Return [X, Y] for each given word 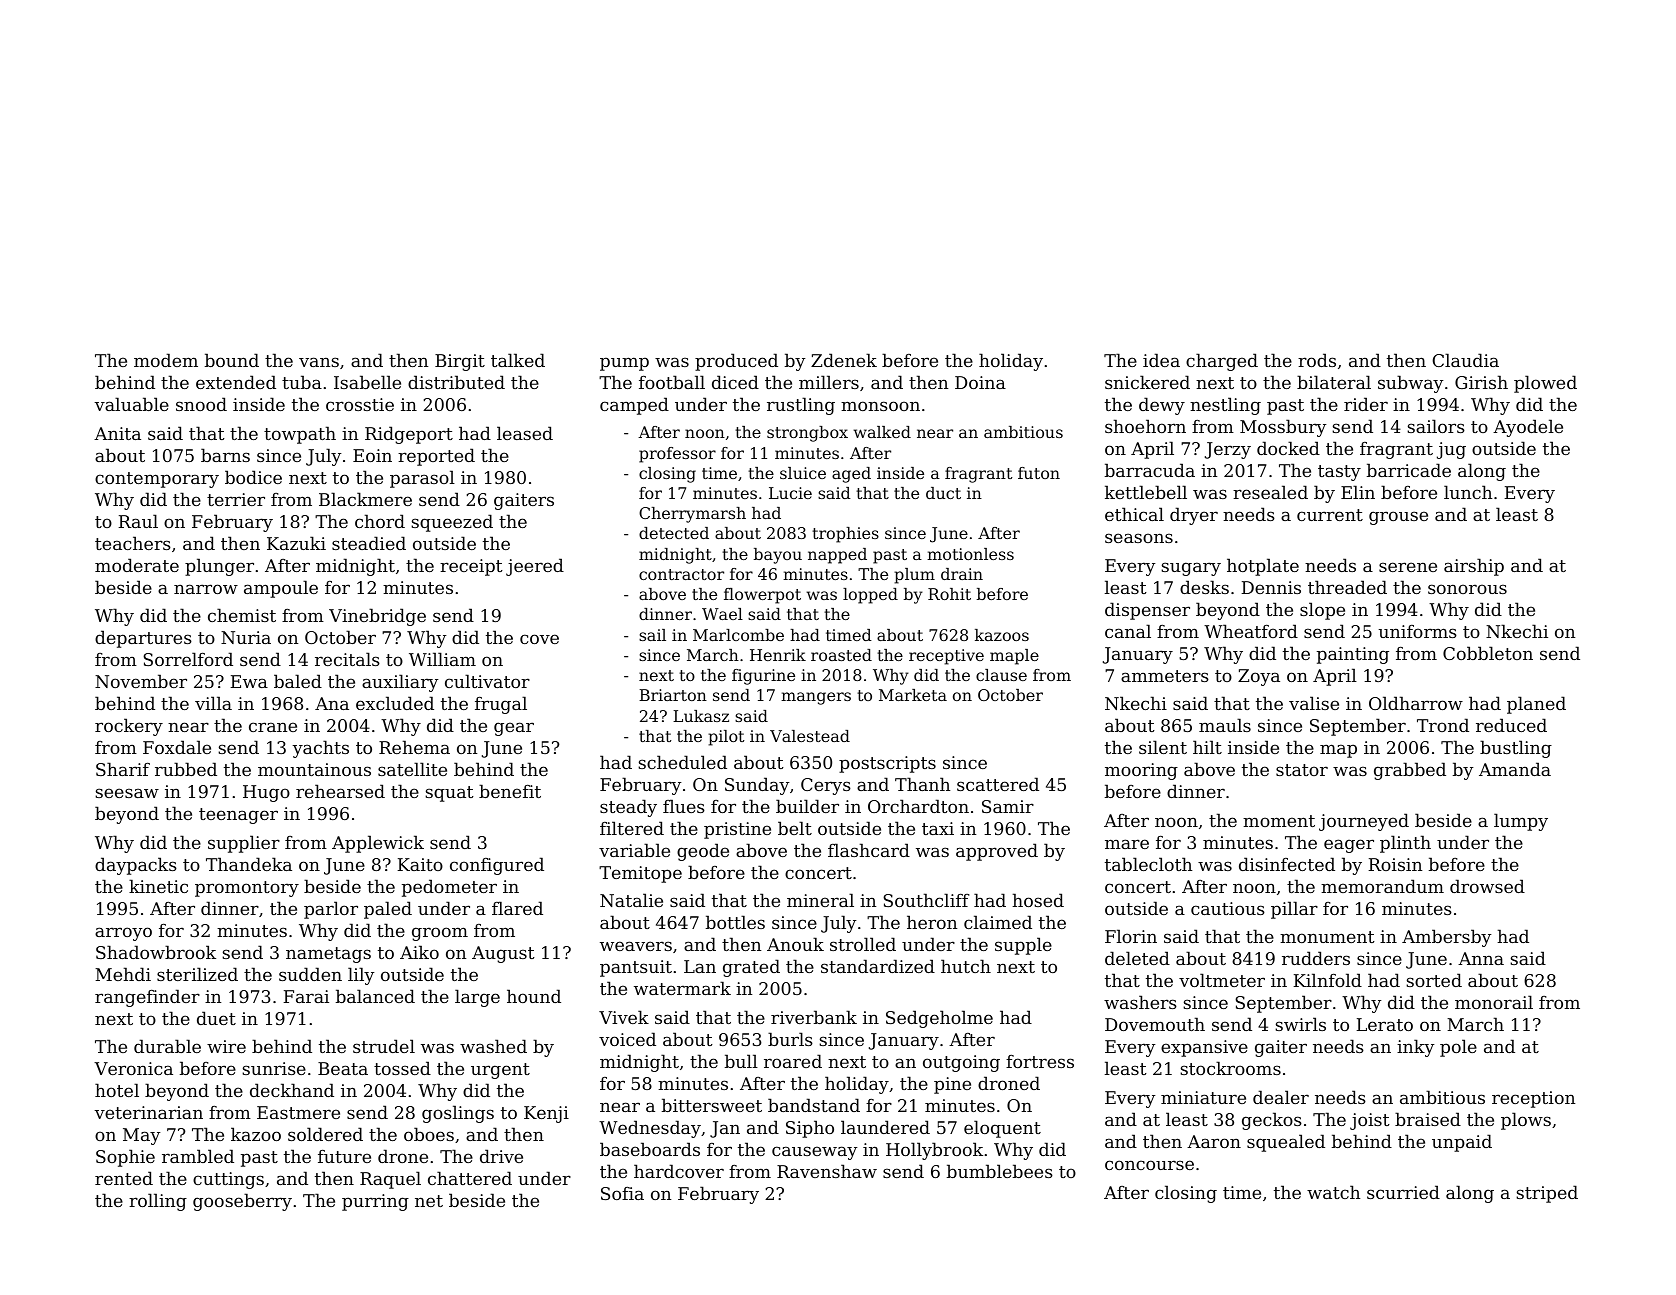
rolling [158, 1202]
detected [674, 533]
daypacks [136, 866]
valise [1314, 703]
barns [225, 455]
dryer [1194, 516]
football [672, 382]
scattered [998, 784]
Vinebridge [377, 617]
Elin [1358, 492]
